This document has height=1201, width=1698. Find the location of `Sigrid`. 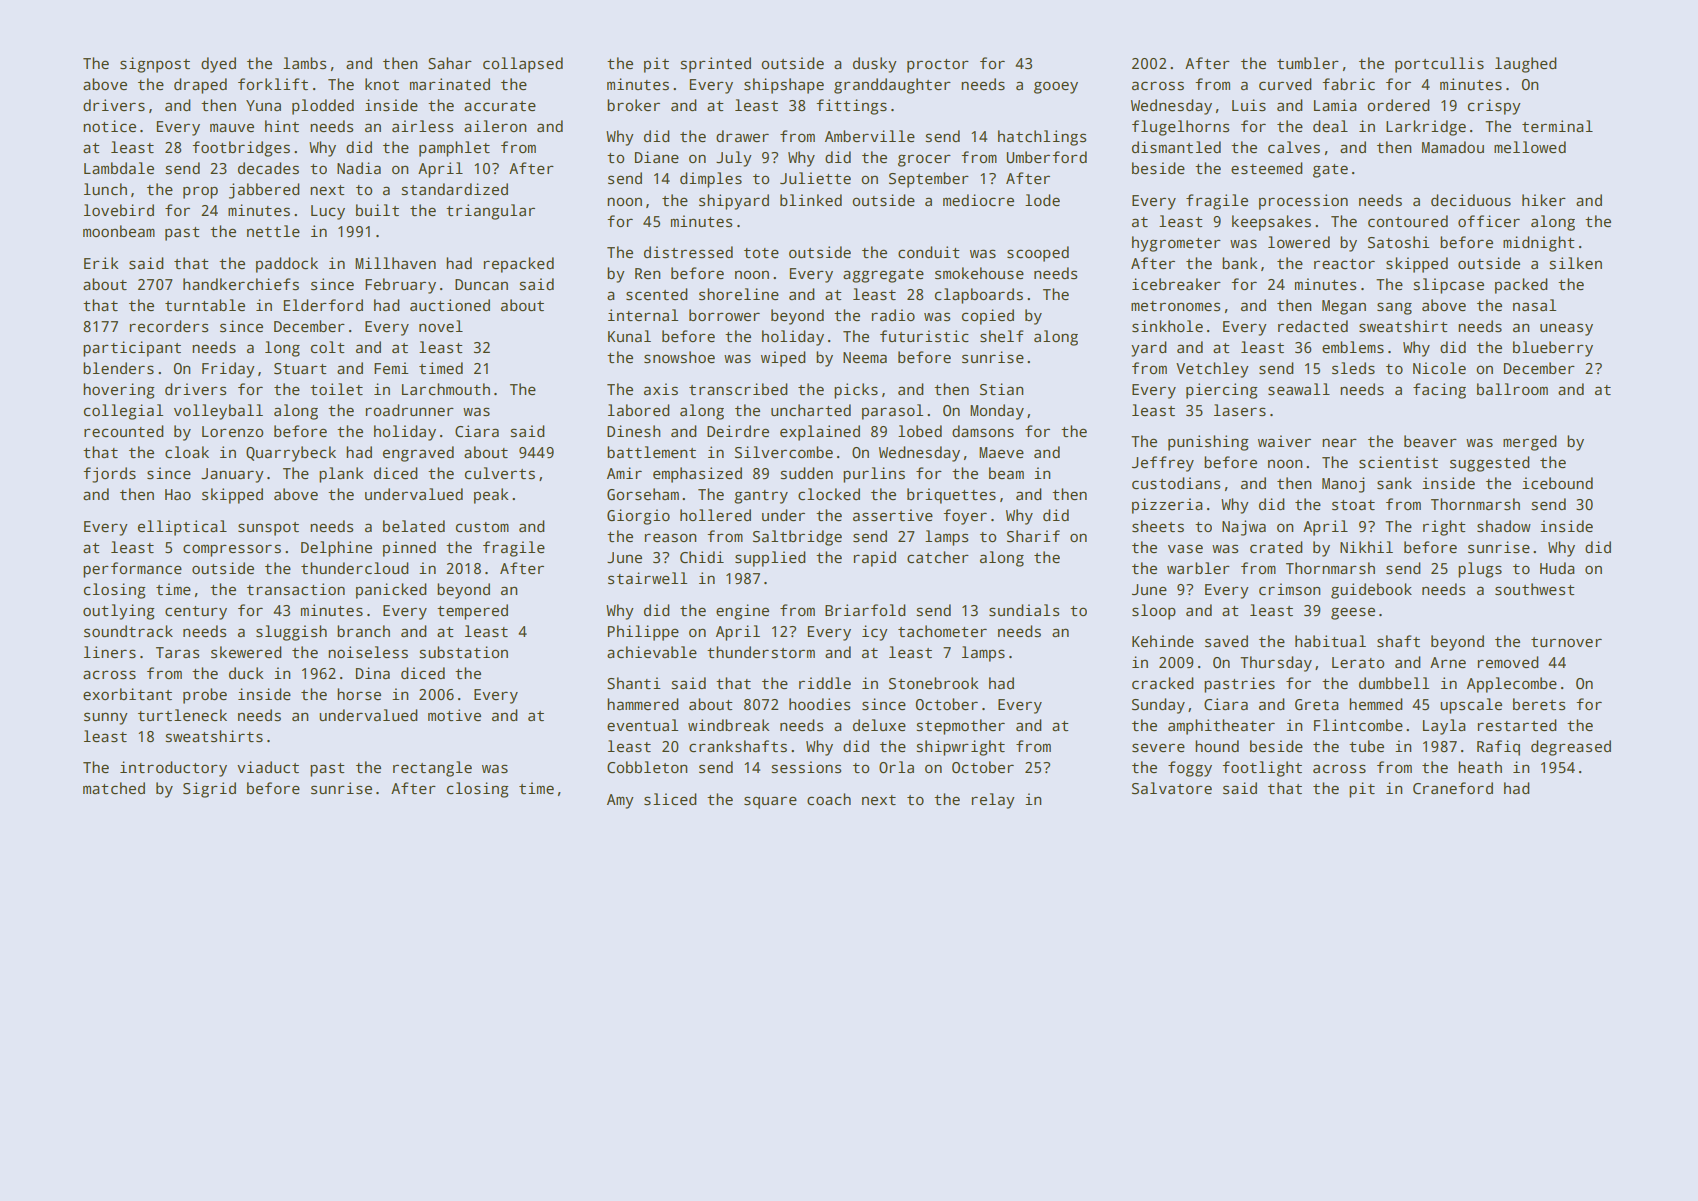

Sigrid is located at coordinates (209, 790).
